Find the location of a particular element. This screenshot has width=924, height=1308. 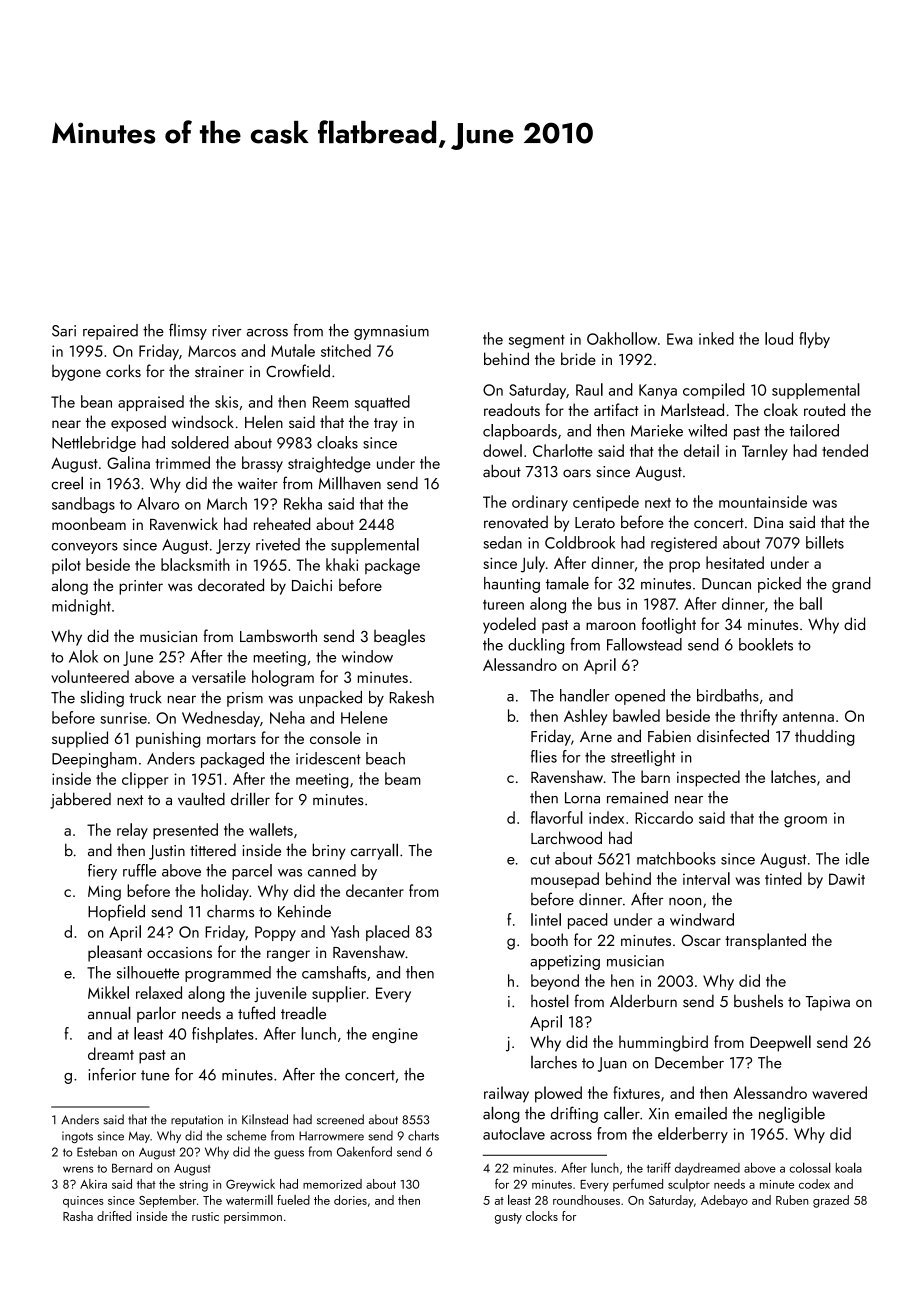

stitched is located at coordinates (346, 350).
